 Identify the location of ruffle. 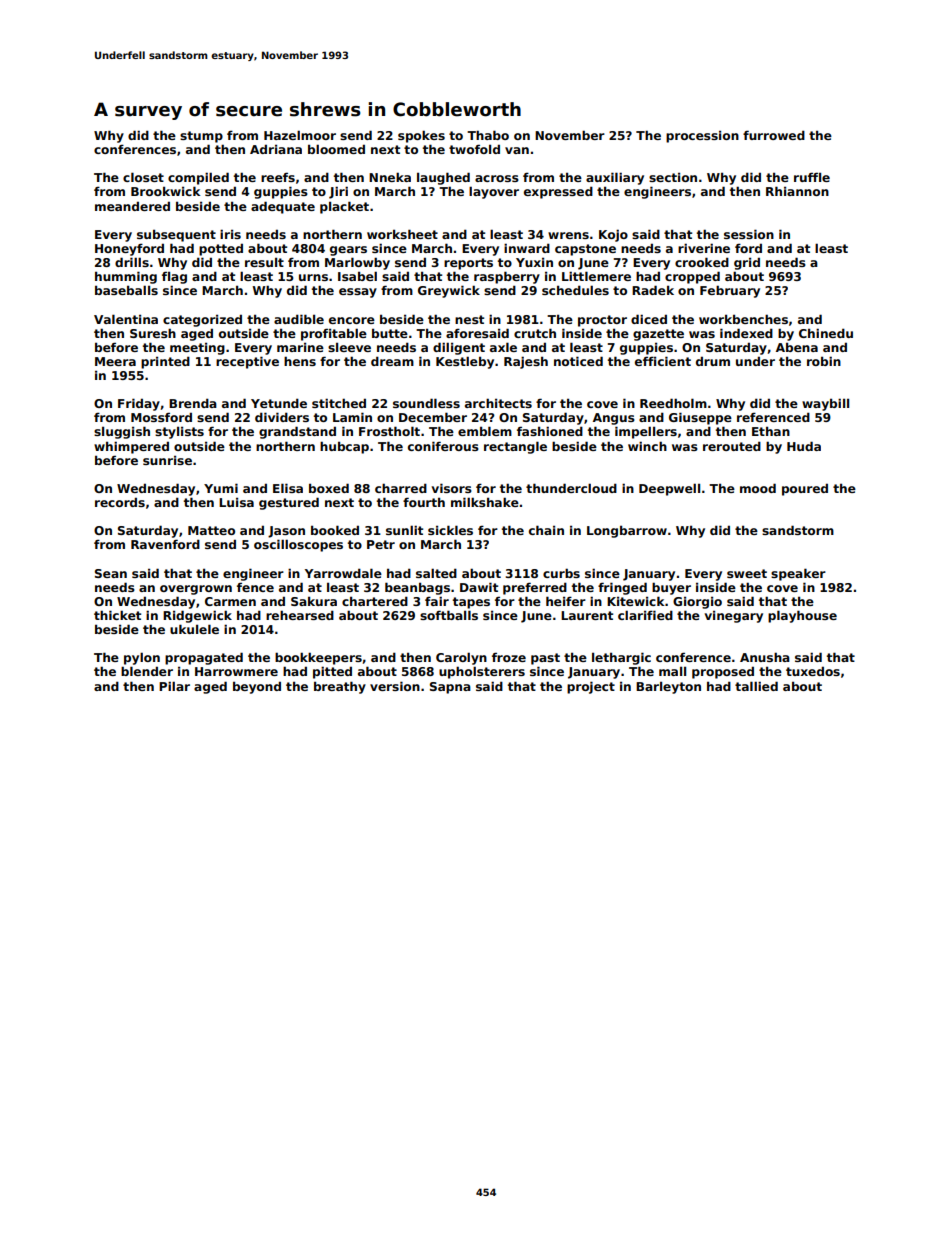
(812, 177).
